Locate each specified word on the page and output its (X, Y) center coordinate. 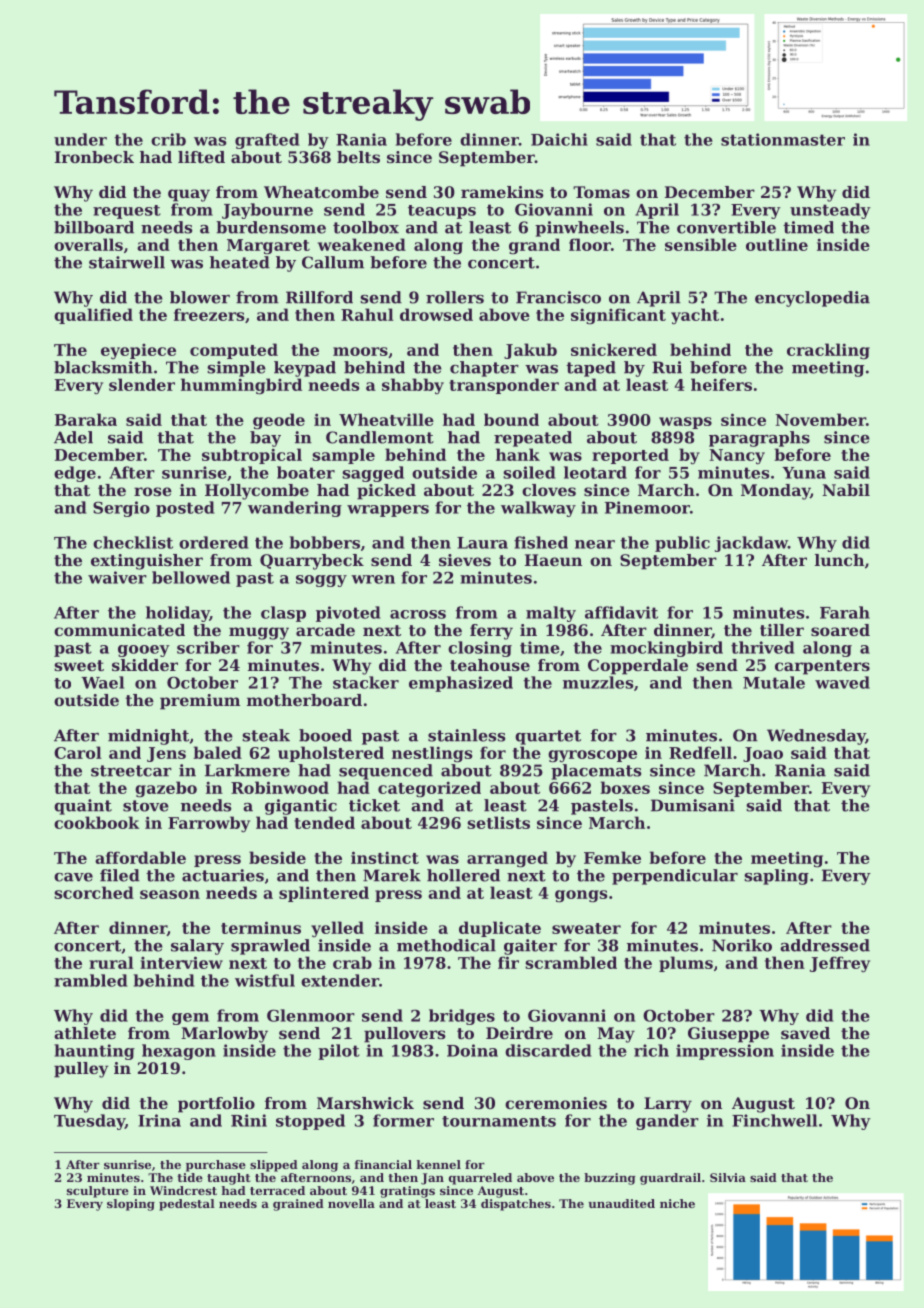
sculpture (98, 1192)
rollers (455, 297)
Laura (482, 543)
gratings (407, 1192)
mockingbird (666, 649)
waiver (117, 577)
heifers (721, 384)
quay (189, 195)
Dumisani (693, 805)
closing (480, 649)
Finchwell (774, 1120)
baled (217, 752)
